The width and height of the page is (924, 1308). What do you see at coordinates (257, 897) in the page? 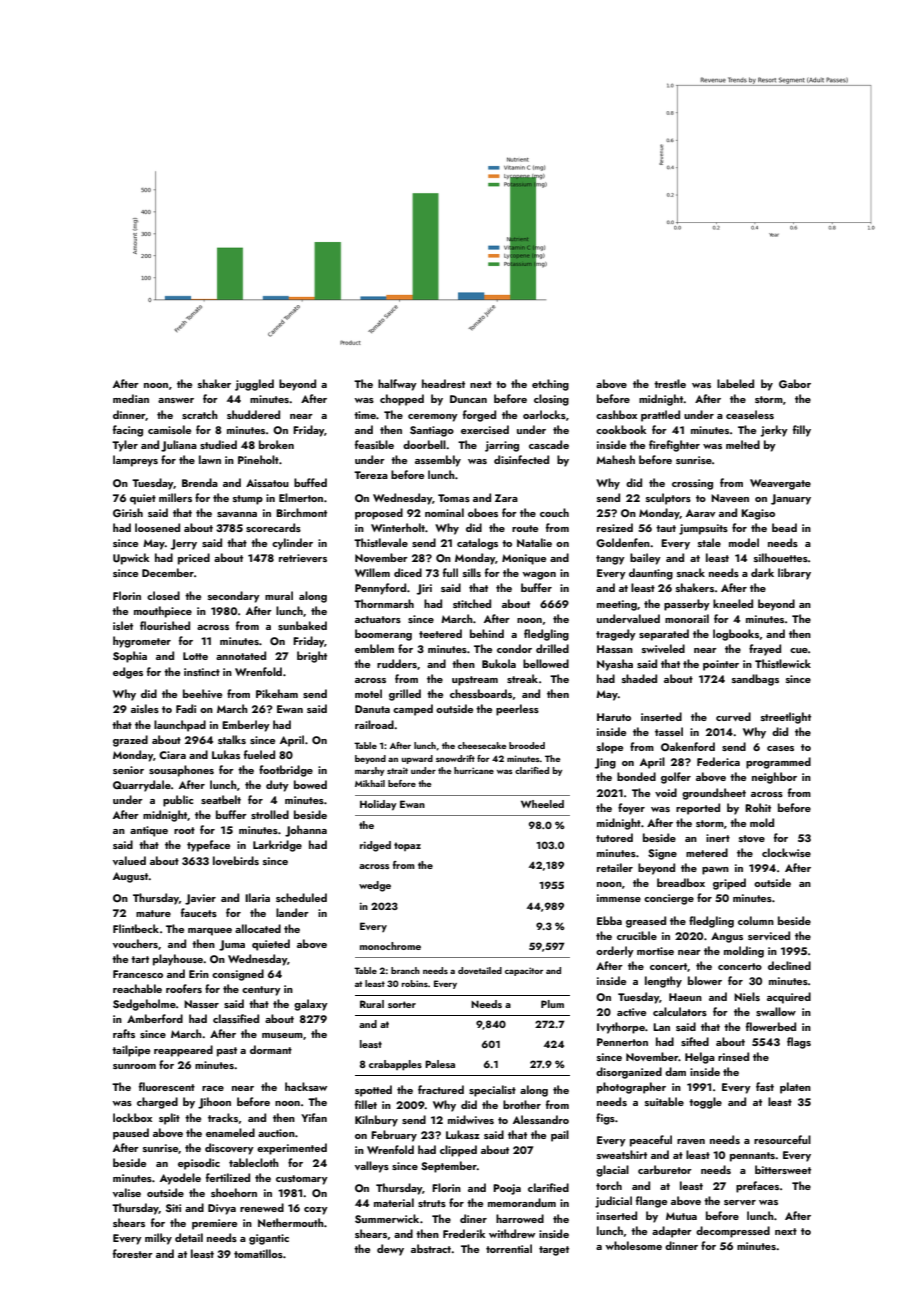
I see `Ilaria` at bounding box center [257, 897].
